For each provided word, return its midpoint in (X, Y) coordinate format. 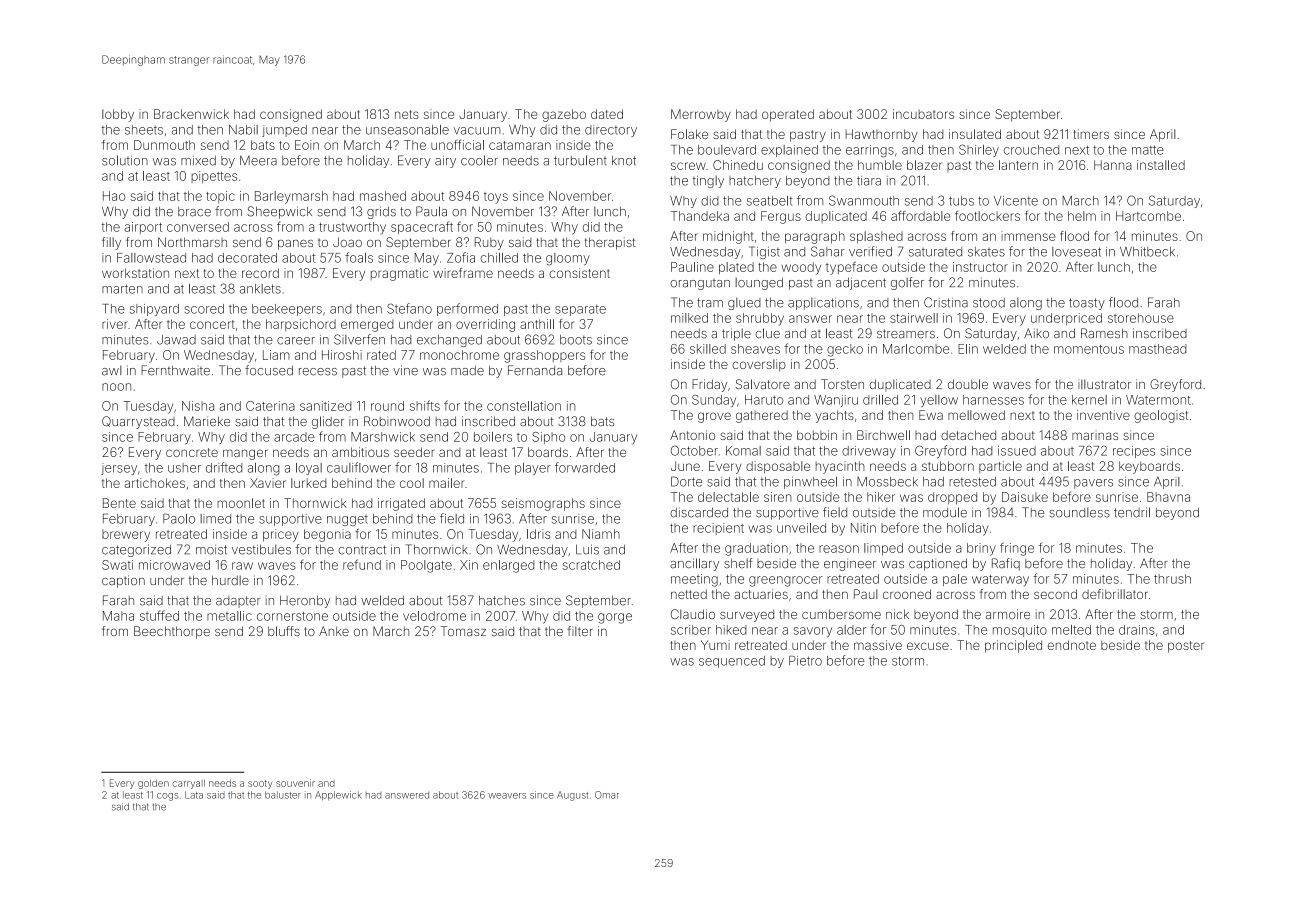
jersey (119, 469)
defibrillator (1115, 594)
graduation (756, 549)
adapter (238, 602)
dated (607, 114)
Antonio (692, 435)
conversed (198, 227)
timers (1091, 134)
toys (496, 198)
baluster (283, 795)
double (968, 384)
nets (406, 114)
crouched (1031, 150)
